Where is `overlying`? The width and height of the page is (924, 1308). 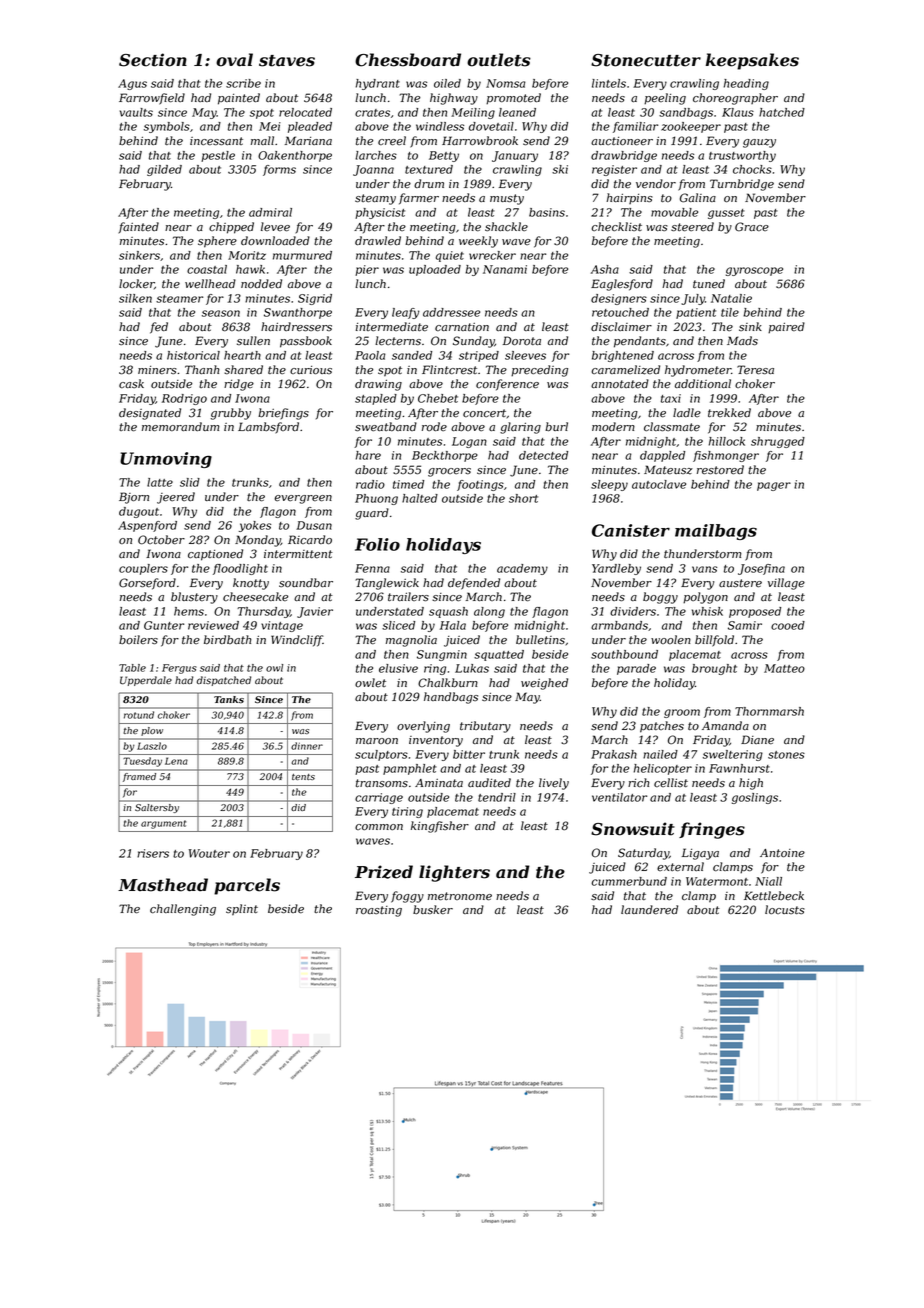
overlying is located at coordinates (423, 727).
